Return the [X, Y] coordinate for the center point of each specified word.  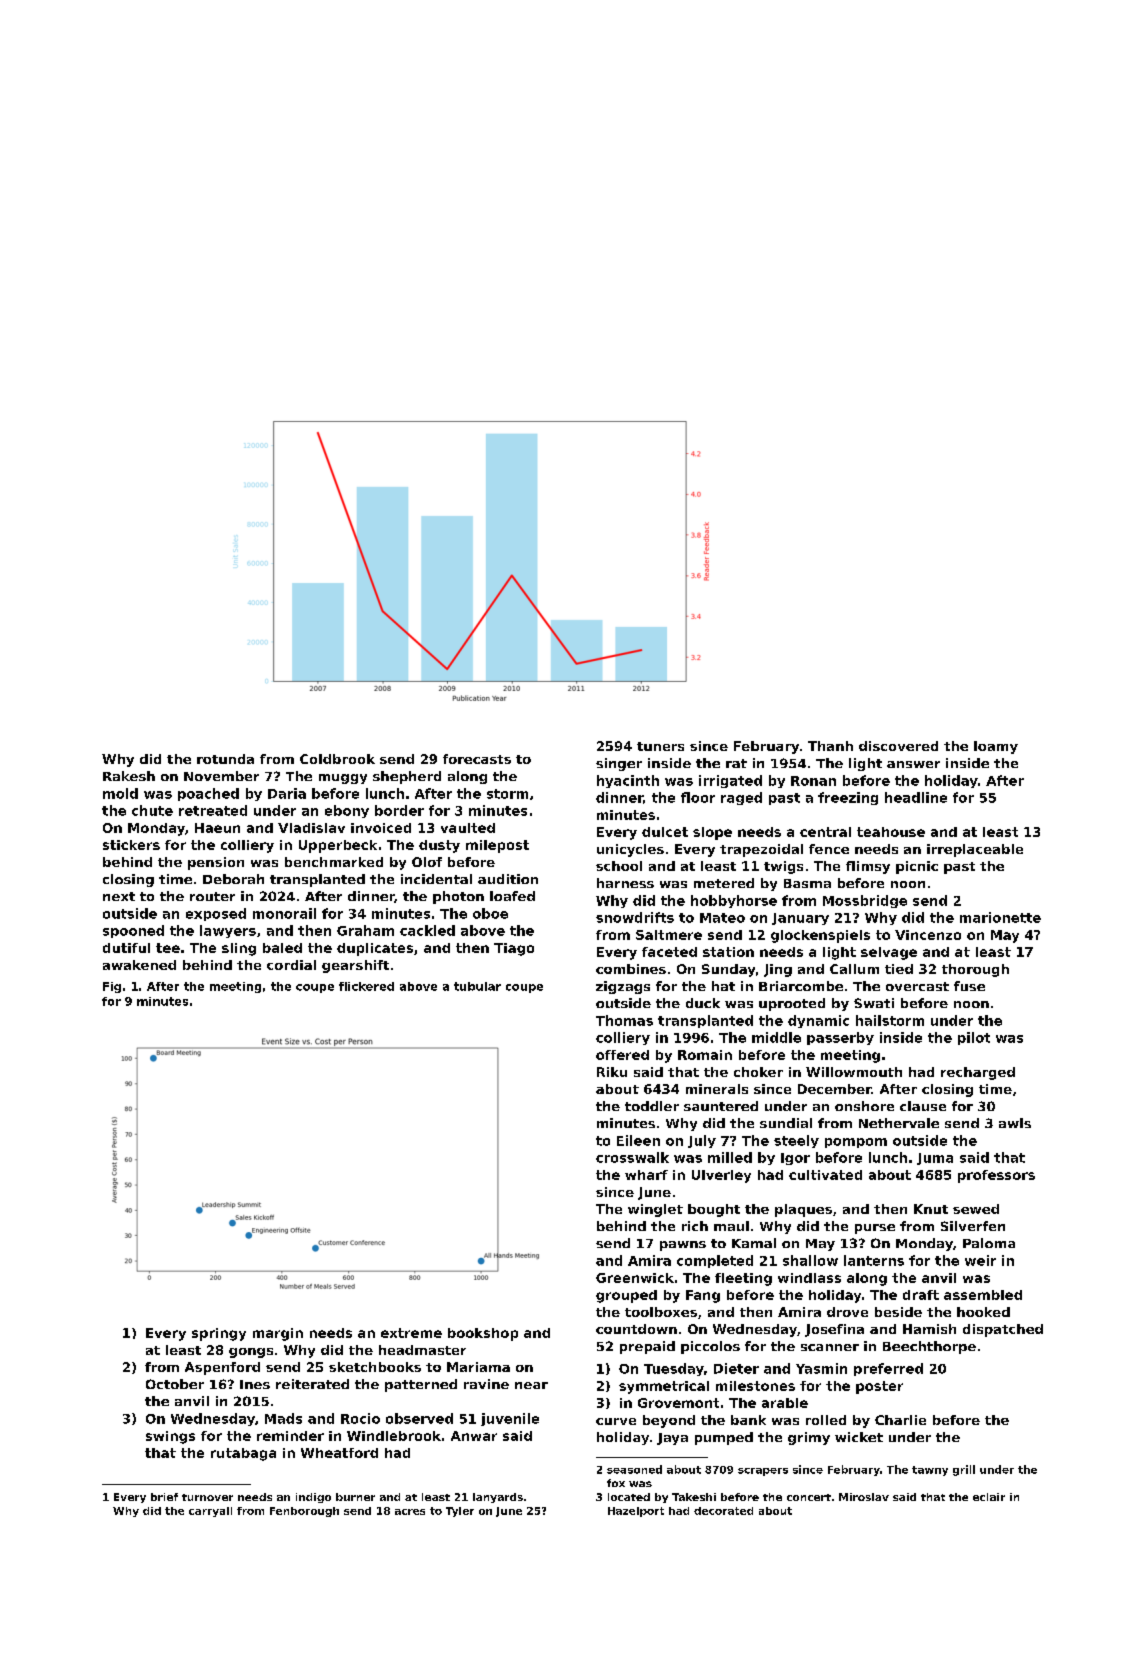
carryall [210, 1512]
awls [1015, 1123]
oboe [490, 913]
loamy [996, 747]
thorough [975, 970]
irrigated [730, 781]
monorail [284, 913]
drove [847, 1312]
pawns [683, 1246]
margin [278, 1334]
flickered [366, 986]
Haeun [217, 828]
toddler [652, 1106]
